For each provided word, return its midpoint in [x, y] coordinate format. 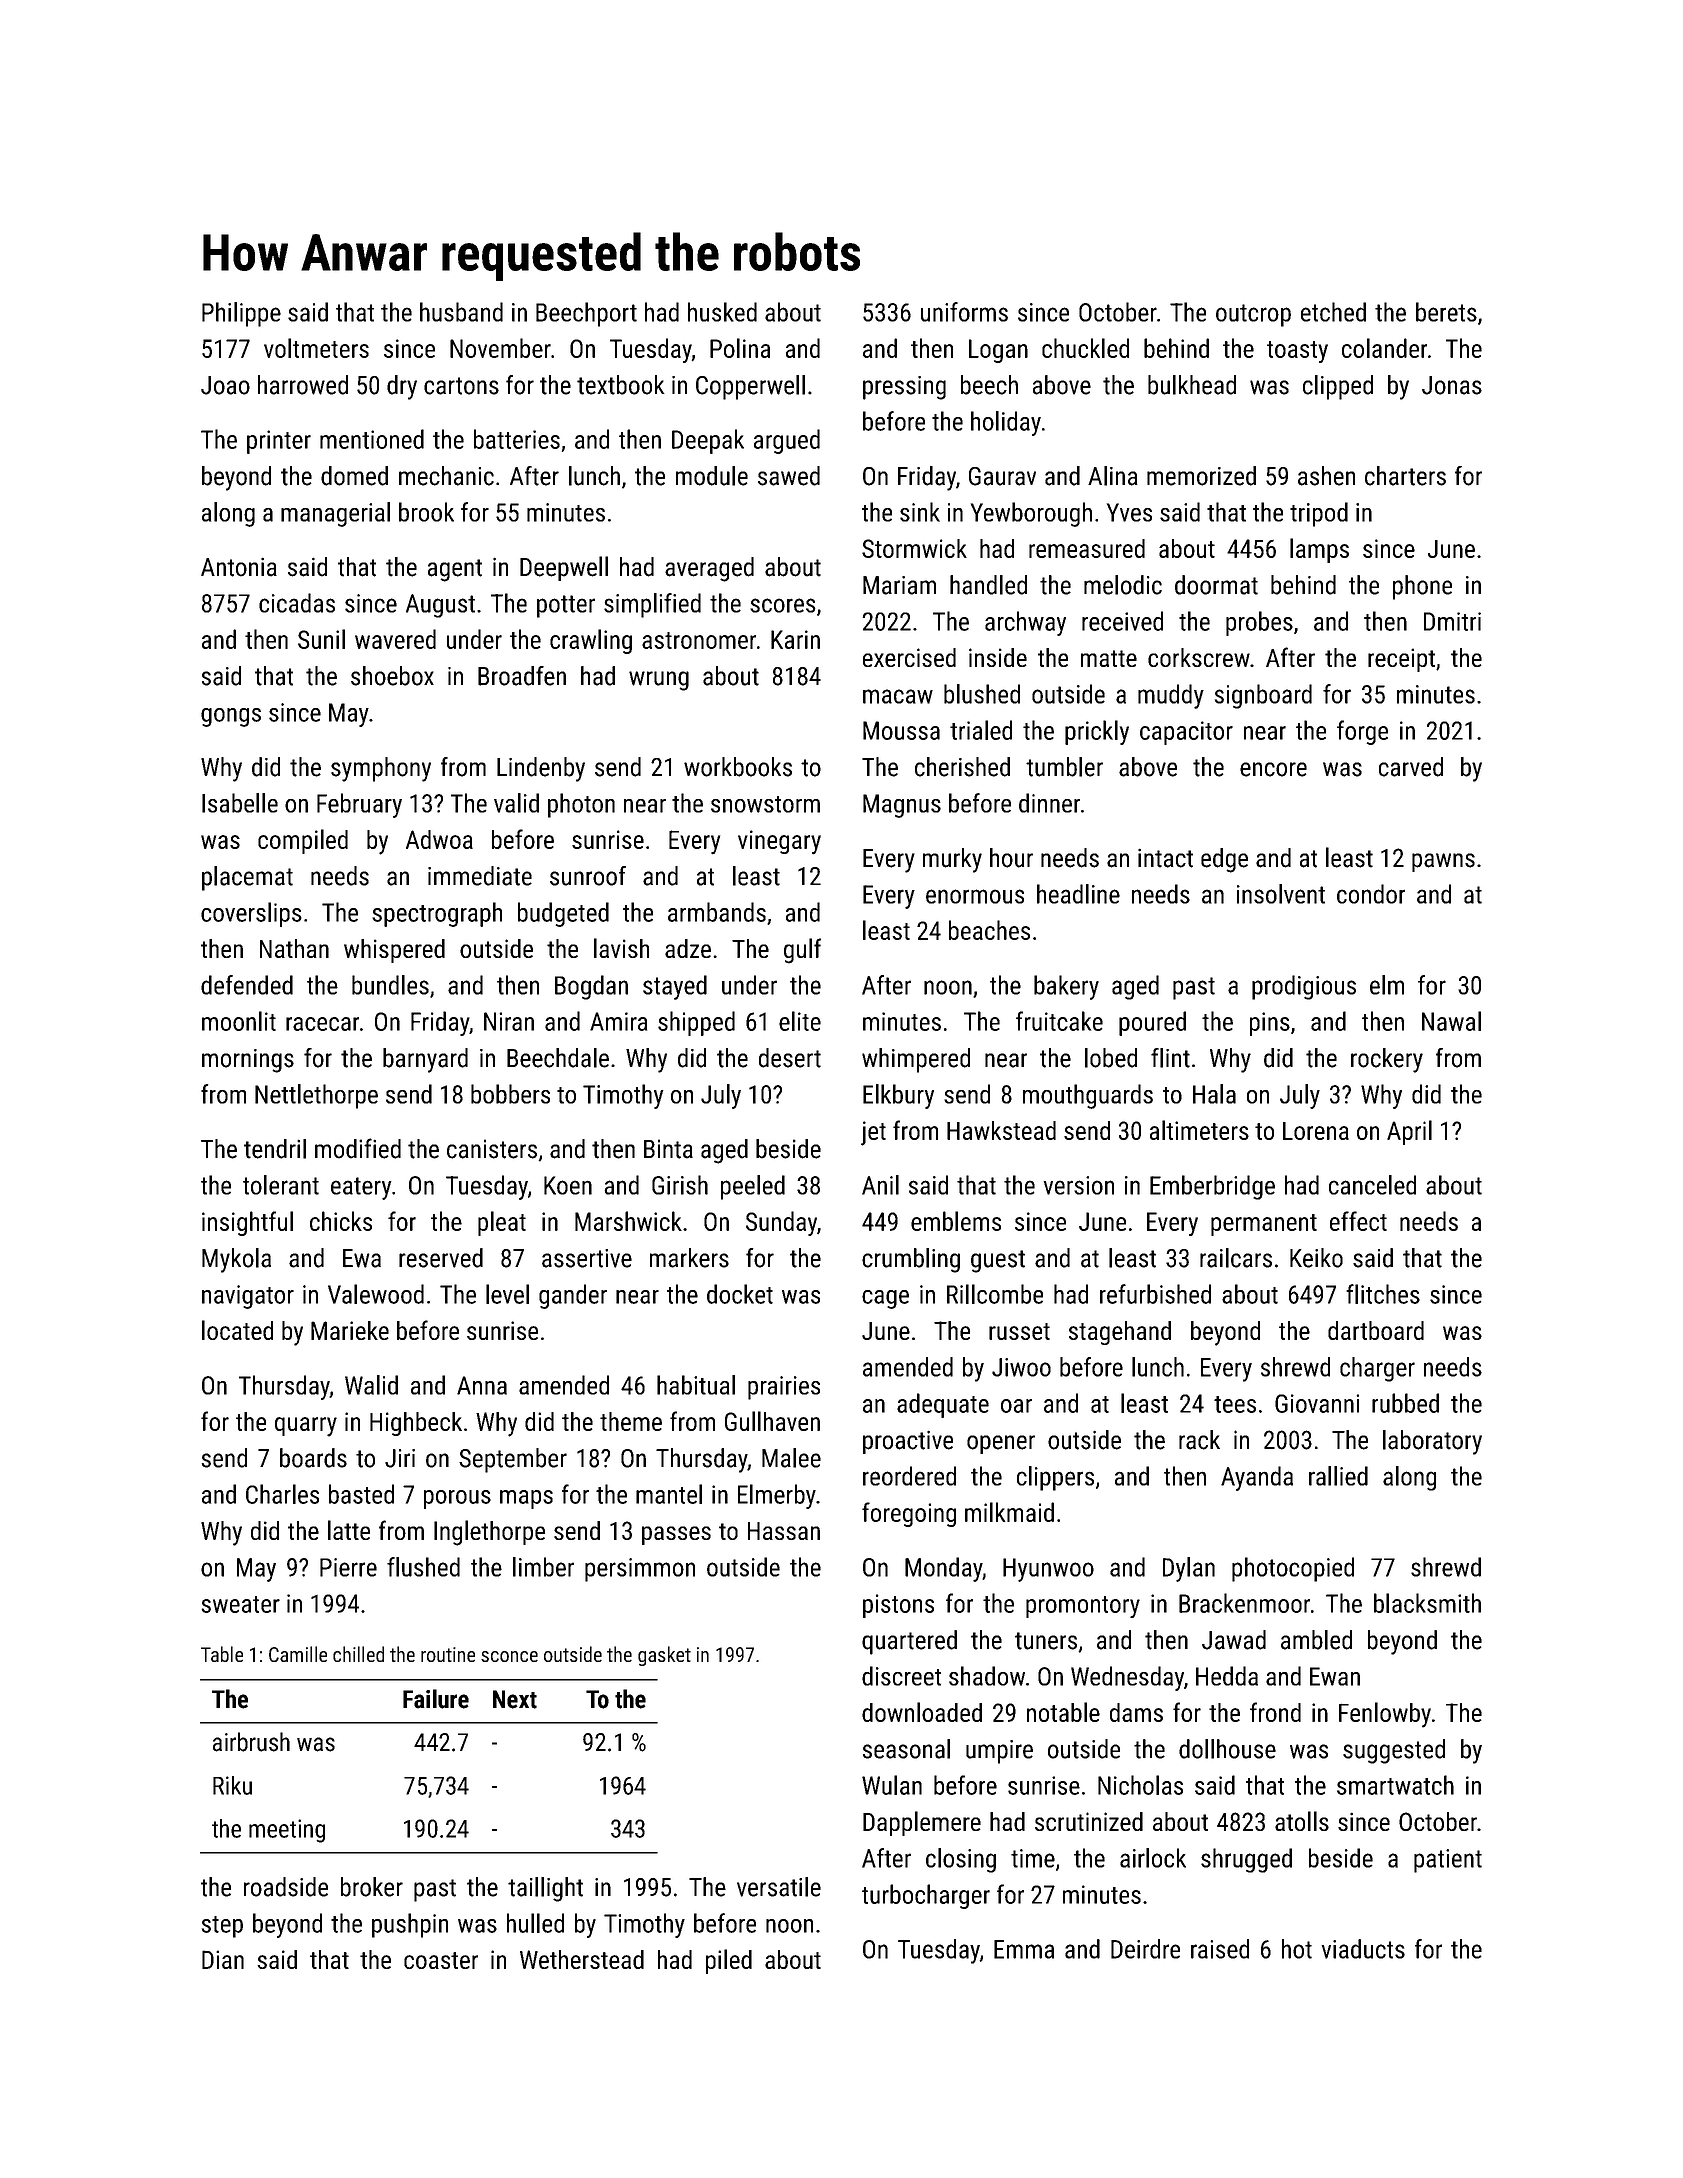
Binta [668, 1149]
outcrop [1253, 315]
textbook [620, 385]
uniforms [964, 312]
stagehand [1120, 1333]
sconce [509, 1656]
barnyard [425, 1060]
